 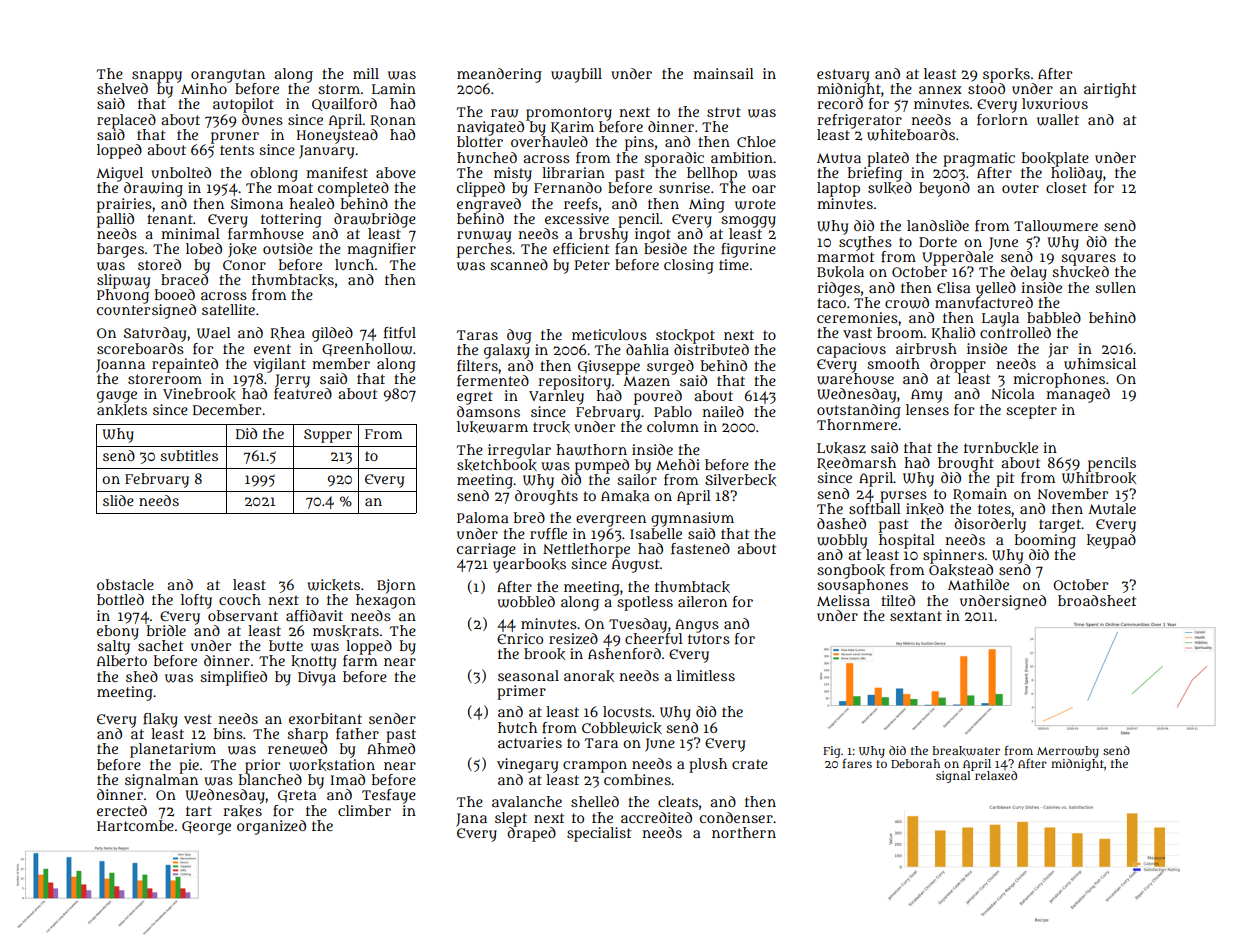 What do you see at coordinates (262, 119) in the screenshot?
I see `dunes` at bounding box center [262, 119].
